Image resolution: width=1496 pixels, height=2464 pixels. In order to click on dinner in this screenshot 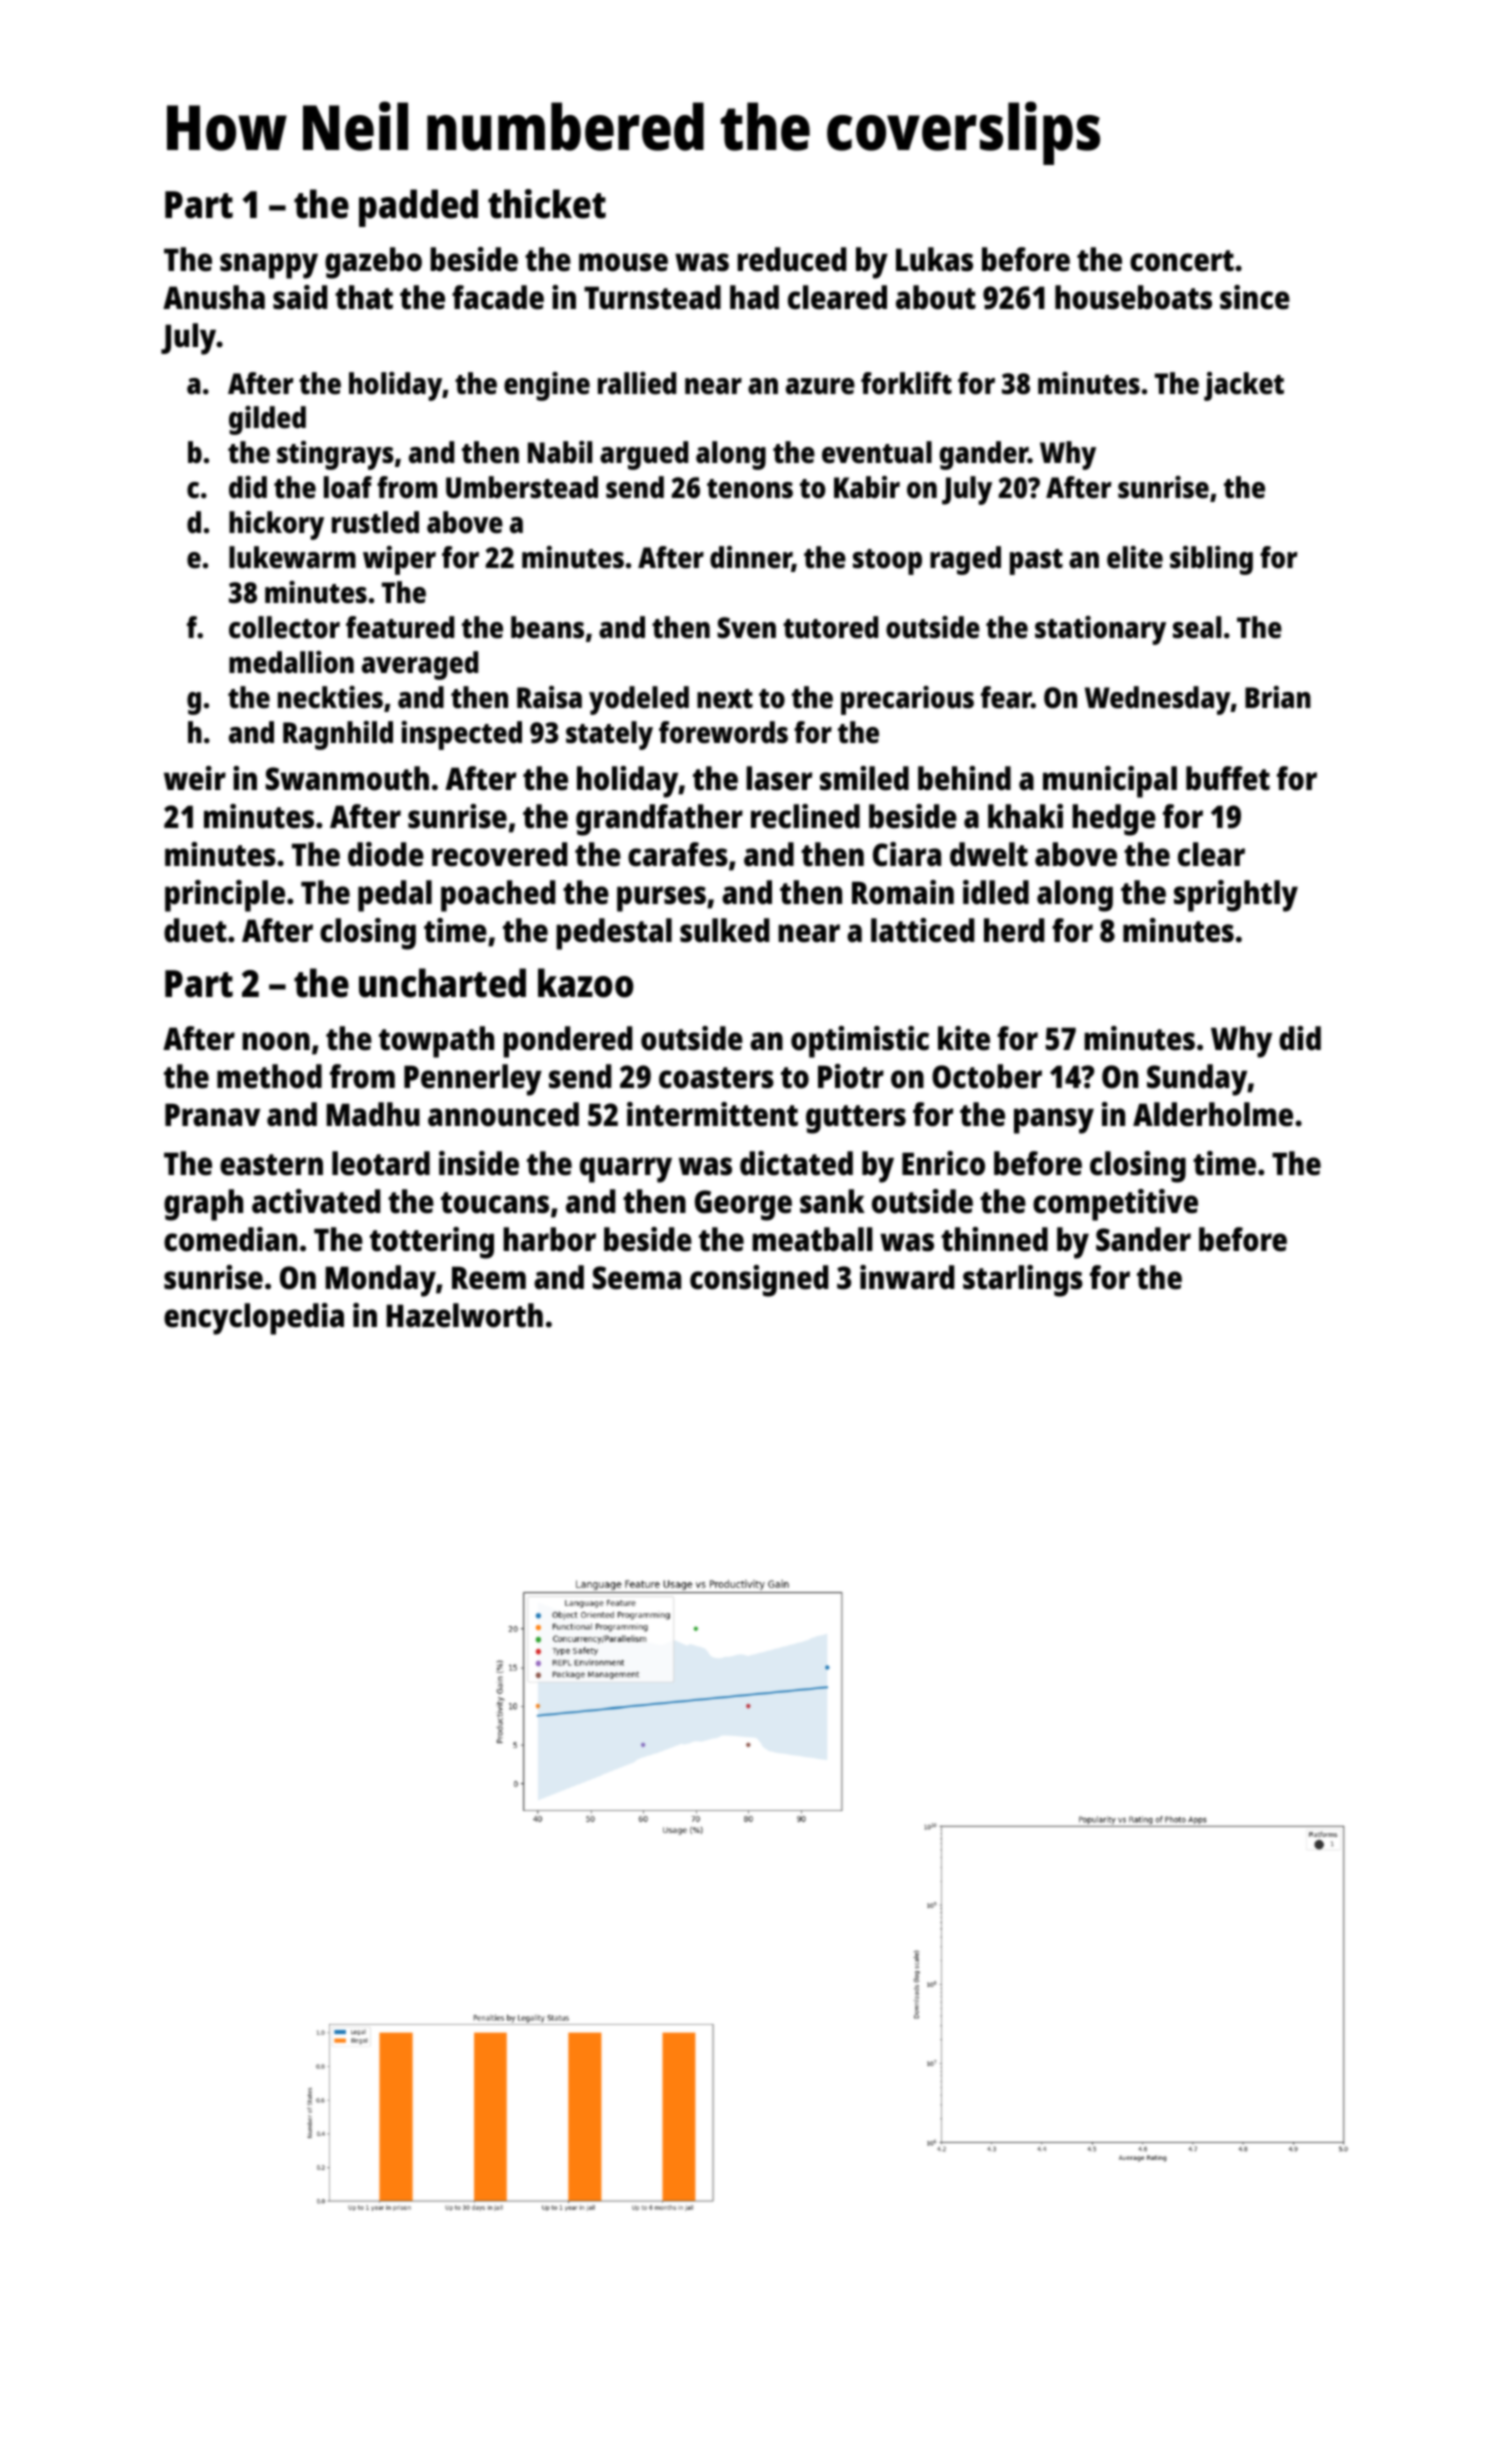, I will do `click(751, 559)`.
